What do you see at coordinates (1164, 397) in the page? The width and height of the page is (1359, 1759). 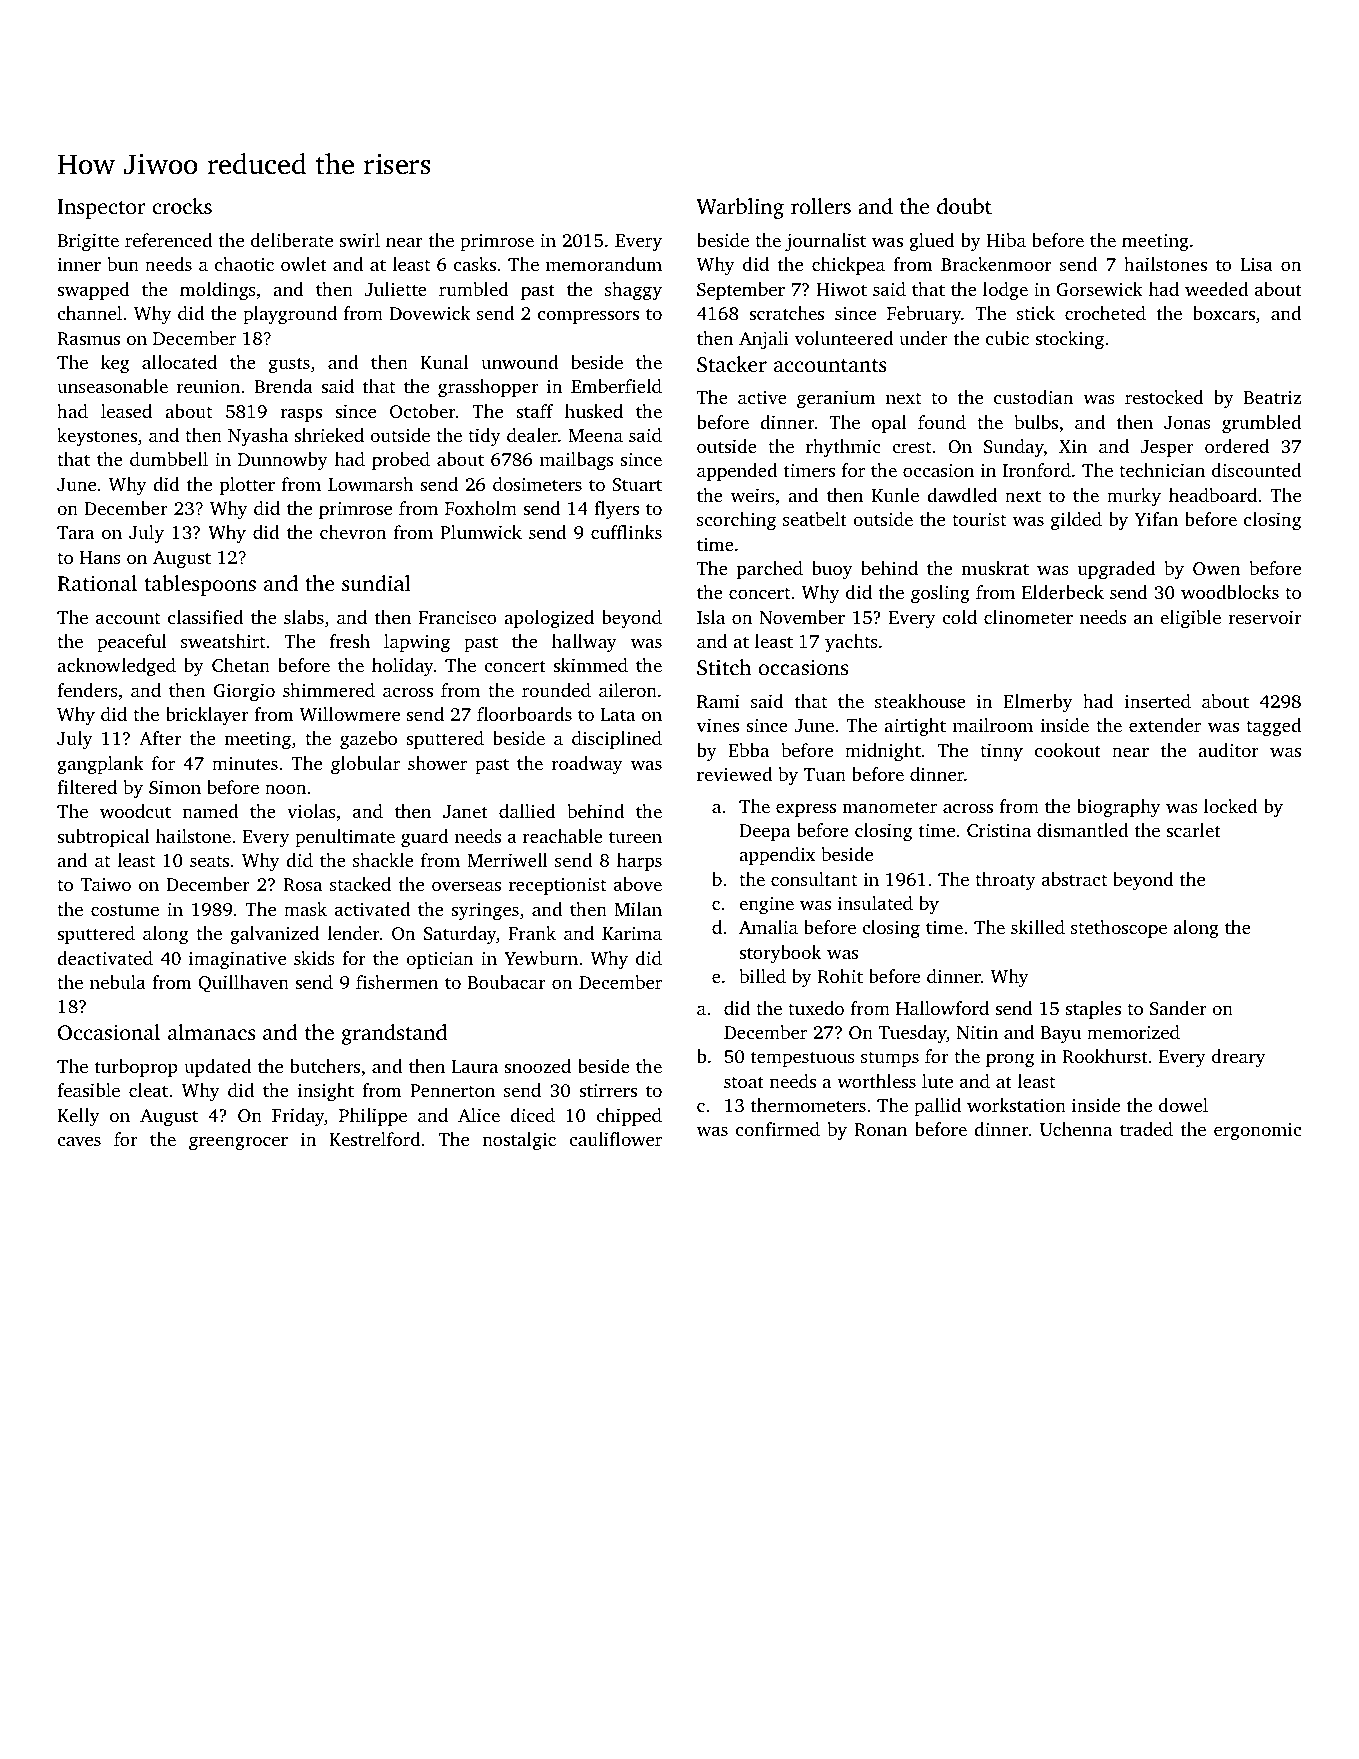 I see `restocked` at bounding box center [1164, 397].
